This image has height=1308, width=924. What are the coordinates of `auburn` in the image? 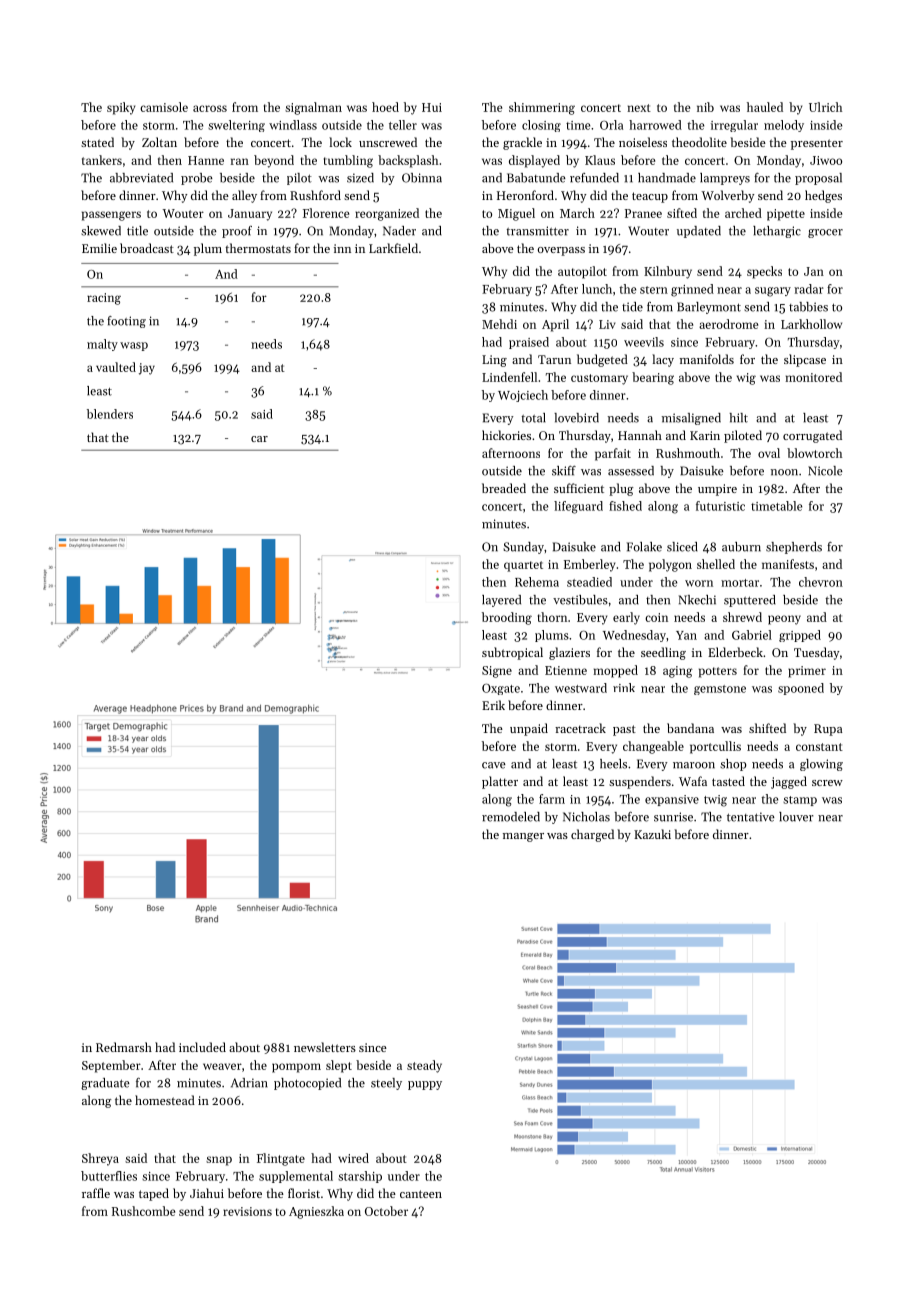 It's located at (741, 547).
